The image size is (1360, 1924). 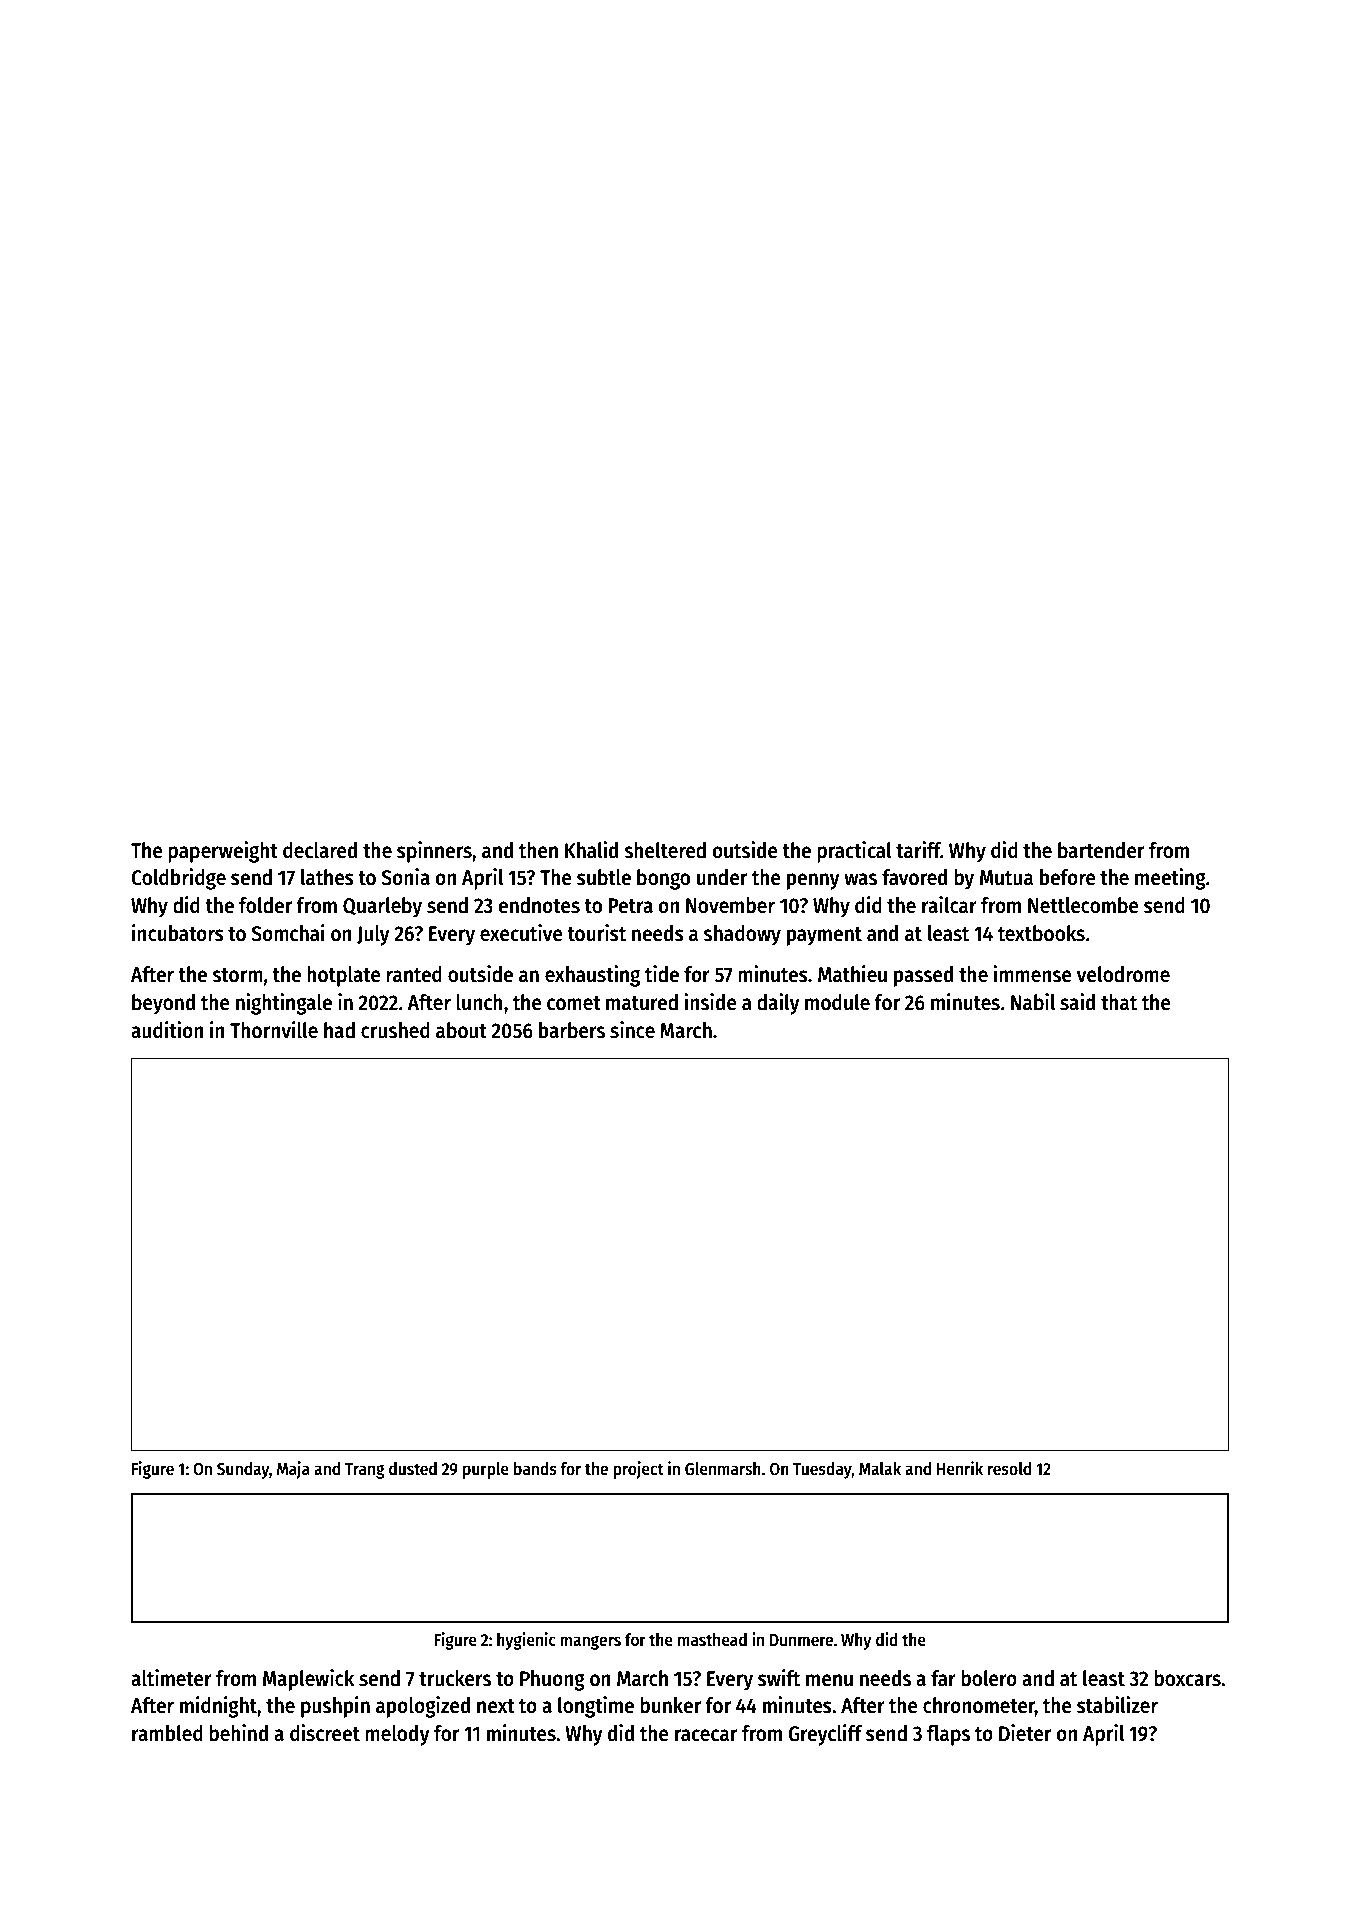 I want to click on Thornville, so click(x=274, y=1030).
